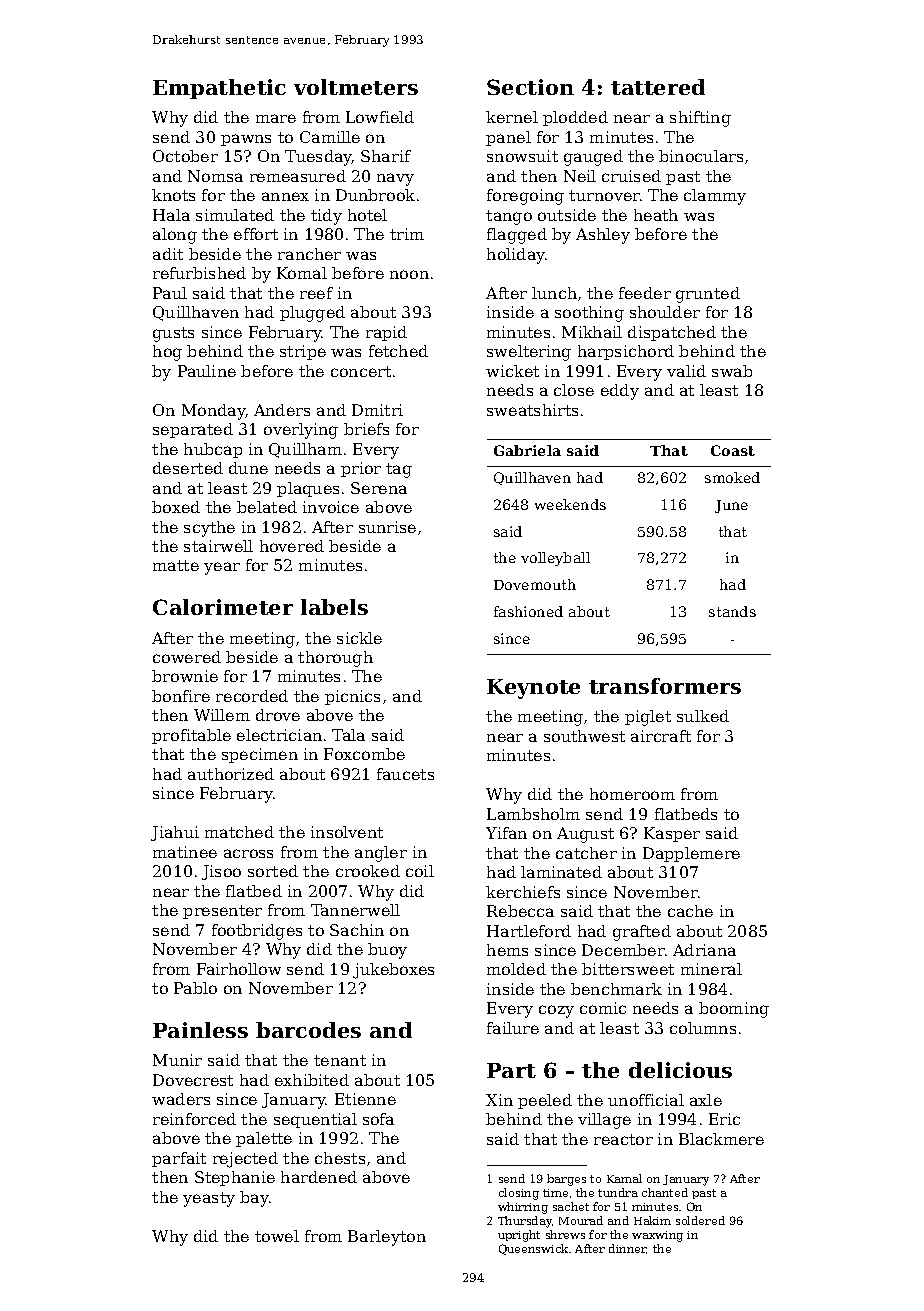  I want to click on heath, so click(656, 215).
